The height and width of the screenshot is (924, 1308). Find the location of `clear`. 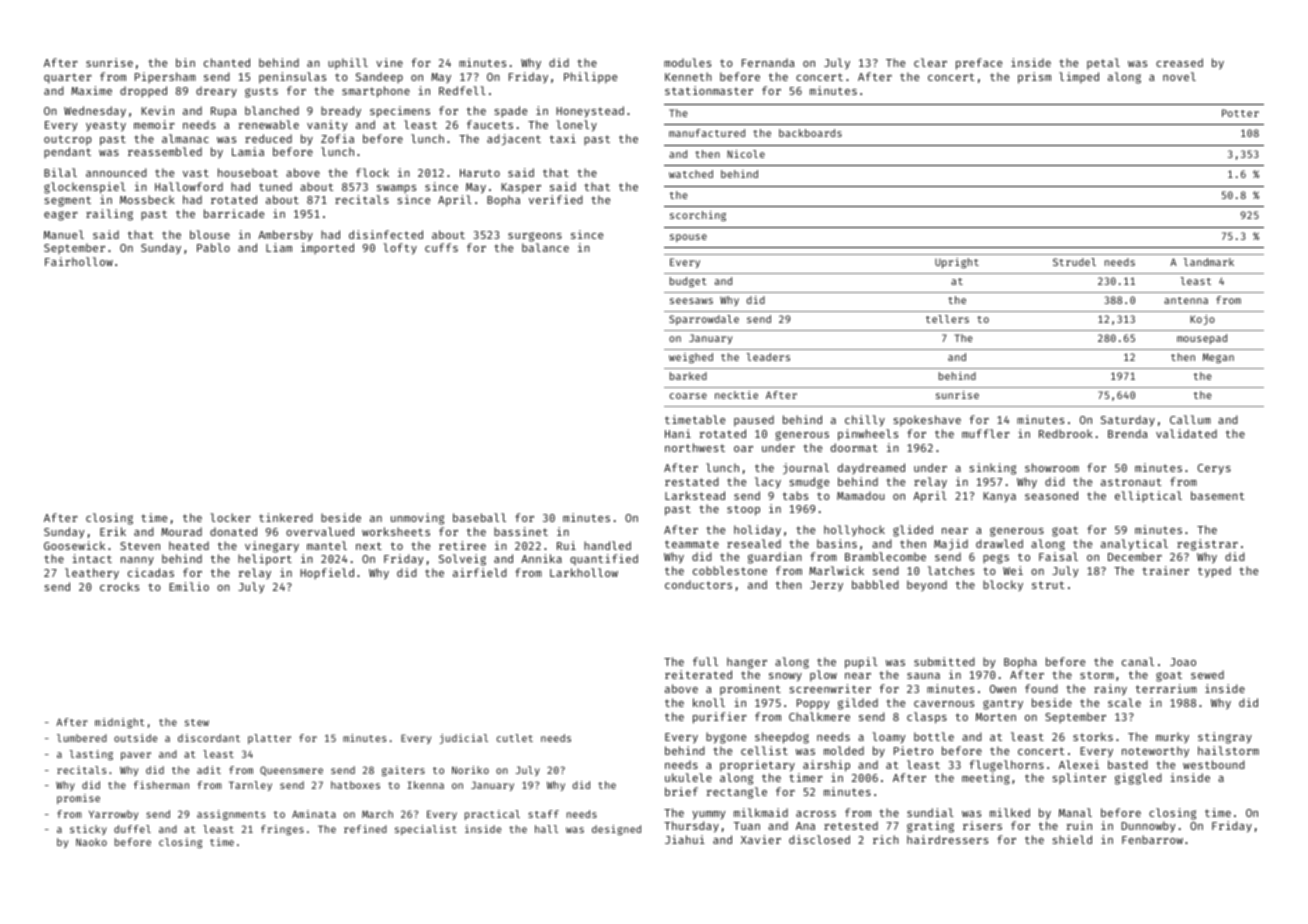

clear is located at coordinates (930, 62).
